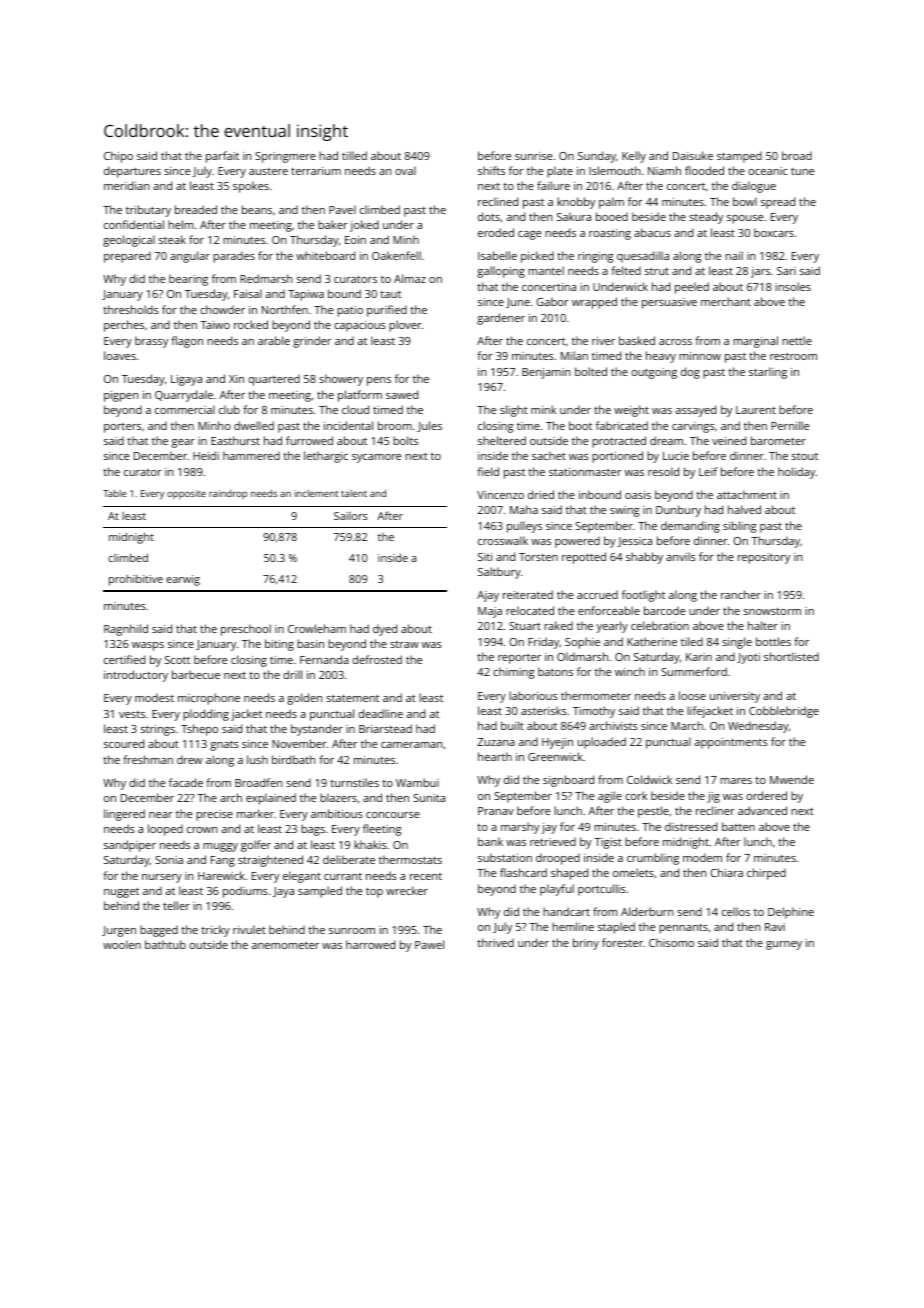  I want to click on Greenwick, so click(555, 756).
